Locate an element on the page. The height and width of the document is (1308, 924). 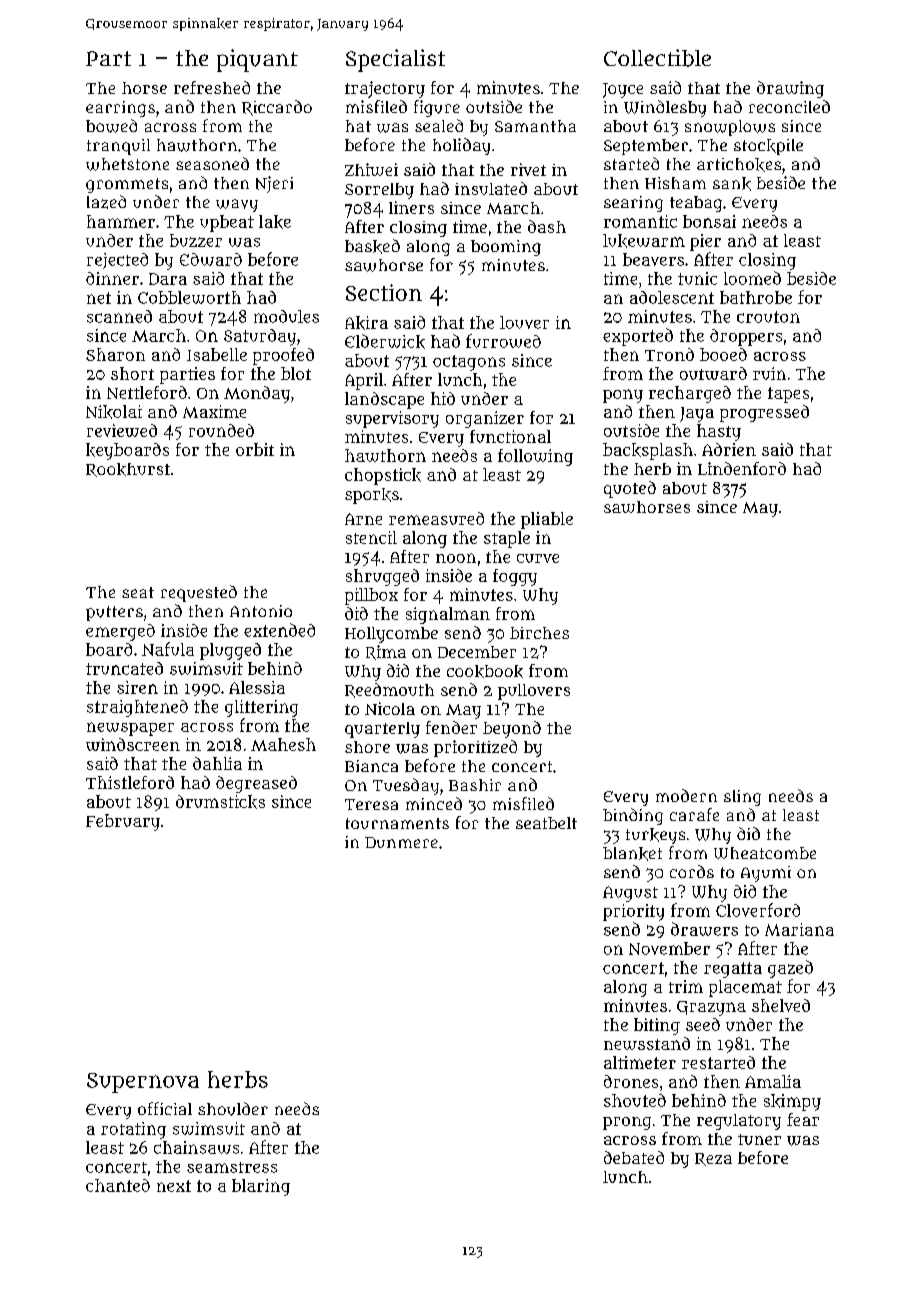
hasty is located at coordinates (719, 432).
